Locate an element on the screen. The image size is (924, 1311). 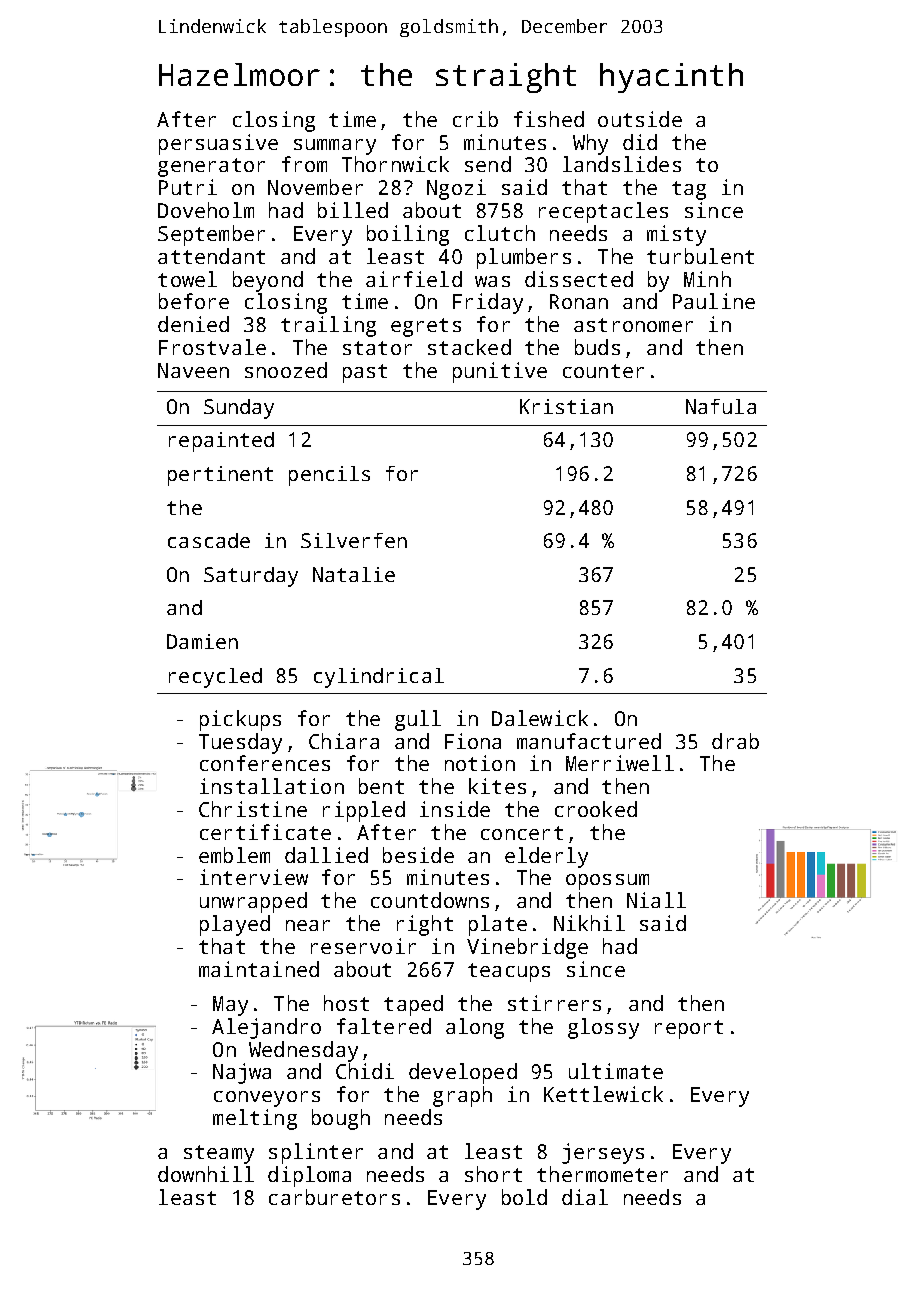
maintained is located at coordinates (259, 969).
